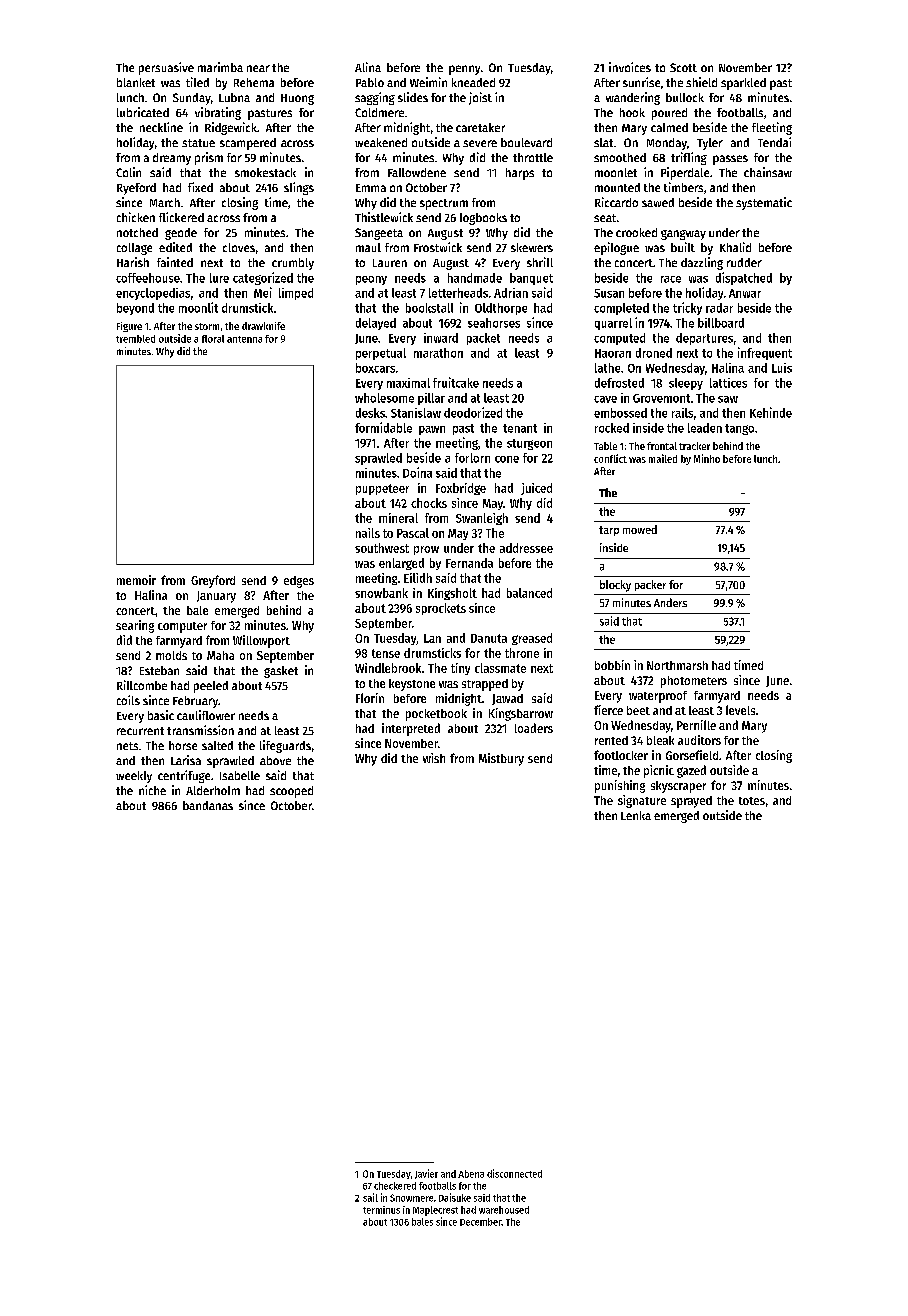 Image resolution: width=908 pixels, height=1316 pixels. Describe the element at coordinates (683, 67) in the image. I see `Scott` at that location.
